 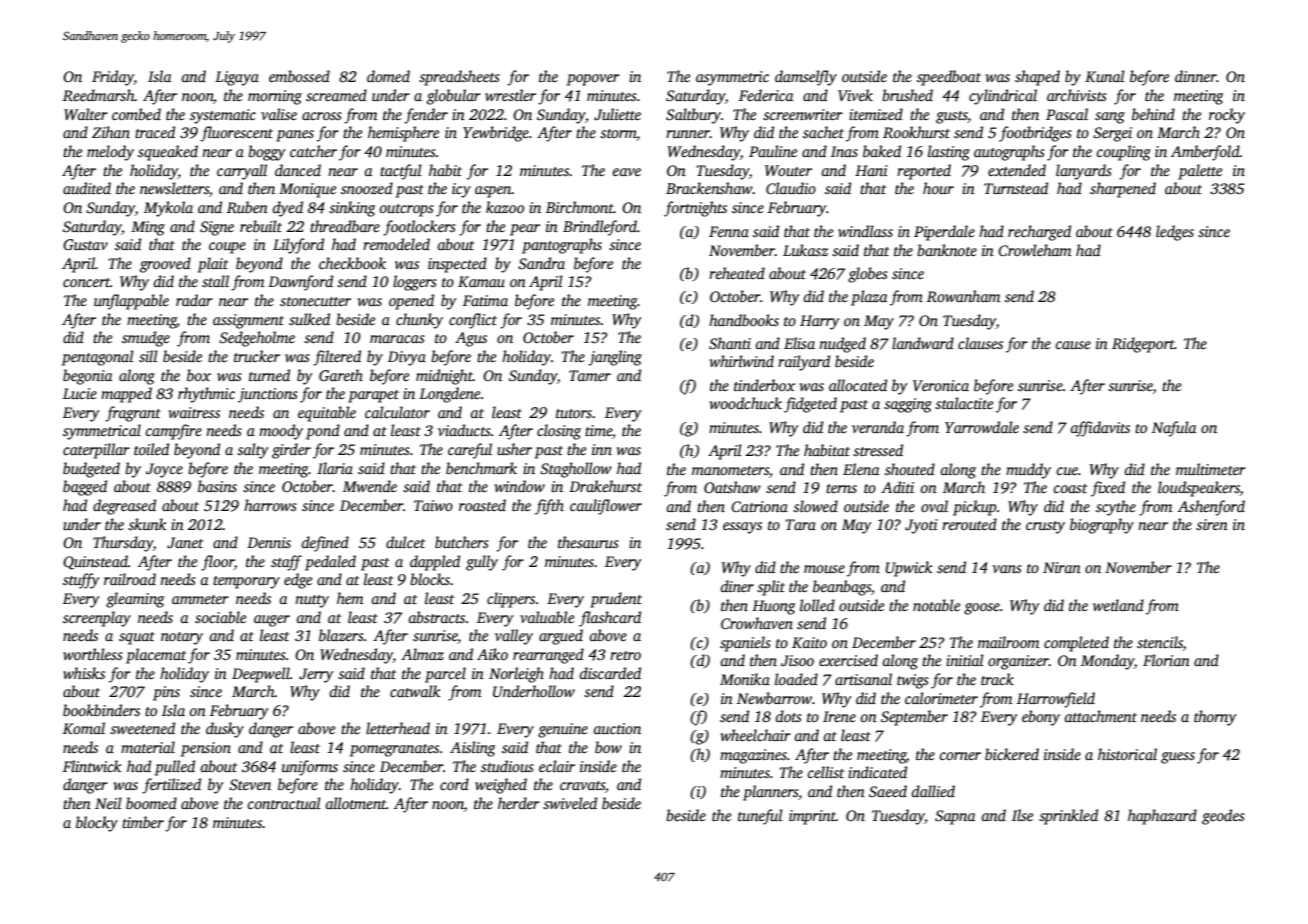 What do you see at coordinates (275, 97) in the screenshot?
I see `morning` at bounding box center [275, 97].
